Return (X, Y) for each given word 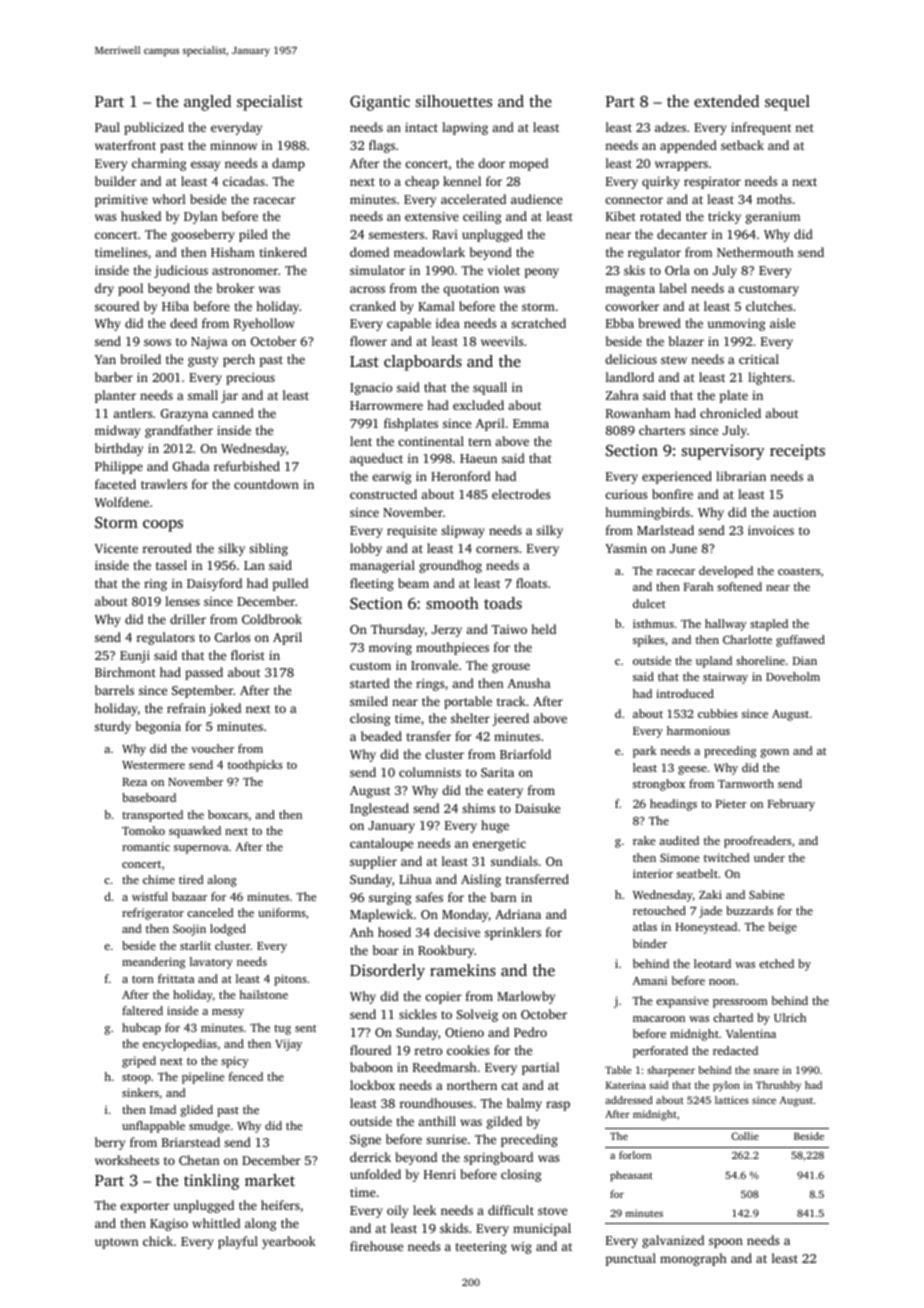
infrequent (761, 128)
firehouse (376, 1246)
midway (117, 431)
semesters (396, 235)
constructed (383, 494)
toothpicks (255, 766)
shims (478, 808)
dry (104, 289)
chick (158, 1241)
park (645, 752)
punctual (630, 1259)
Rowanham (638, 413)
